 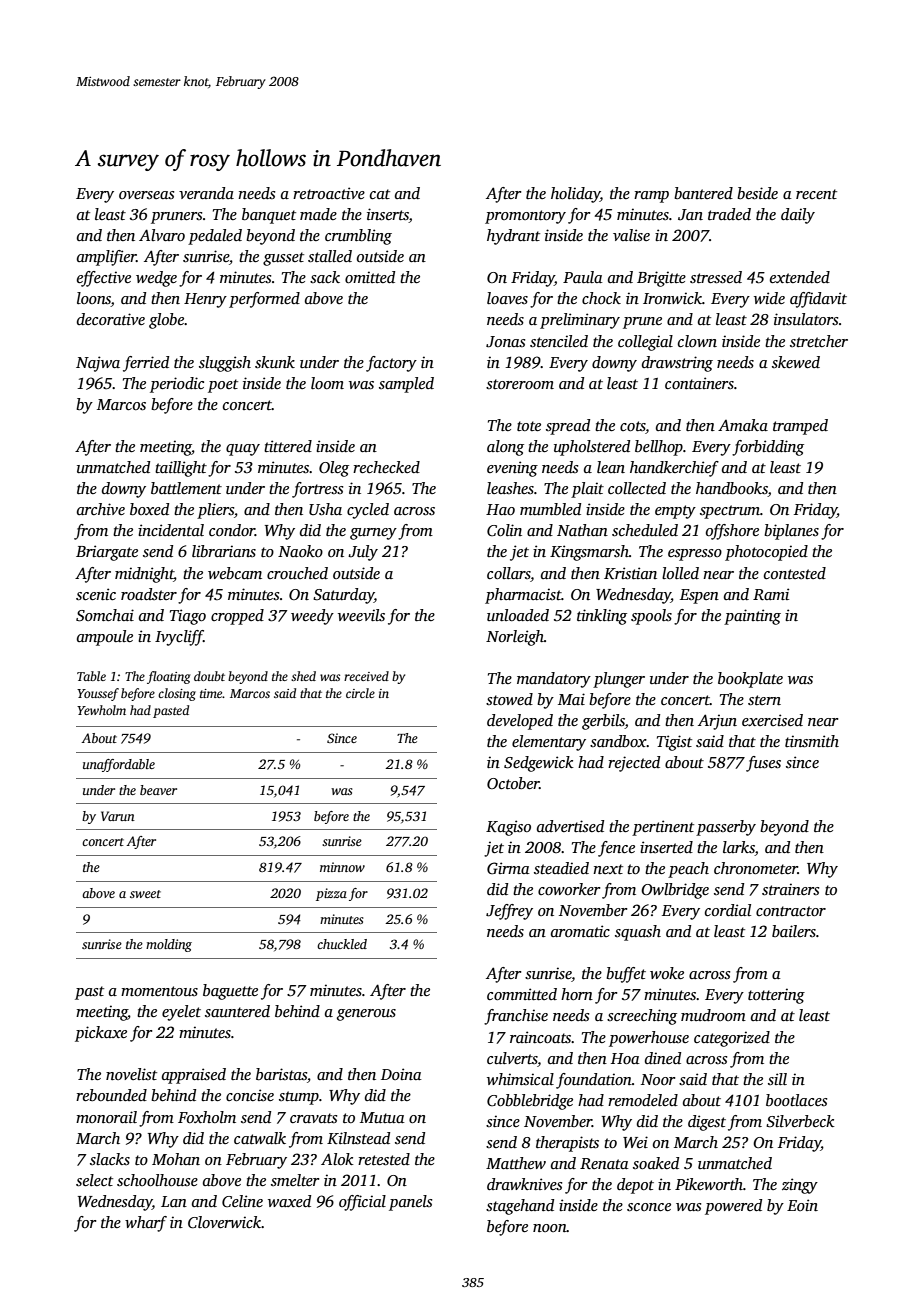 I want to click on Silverbeck, so click(x=800, y=1121).
